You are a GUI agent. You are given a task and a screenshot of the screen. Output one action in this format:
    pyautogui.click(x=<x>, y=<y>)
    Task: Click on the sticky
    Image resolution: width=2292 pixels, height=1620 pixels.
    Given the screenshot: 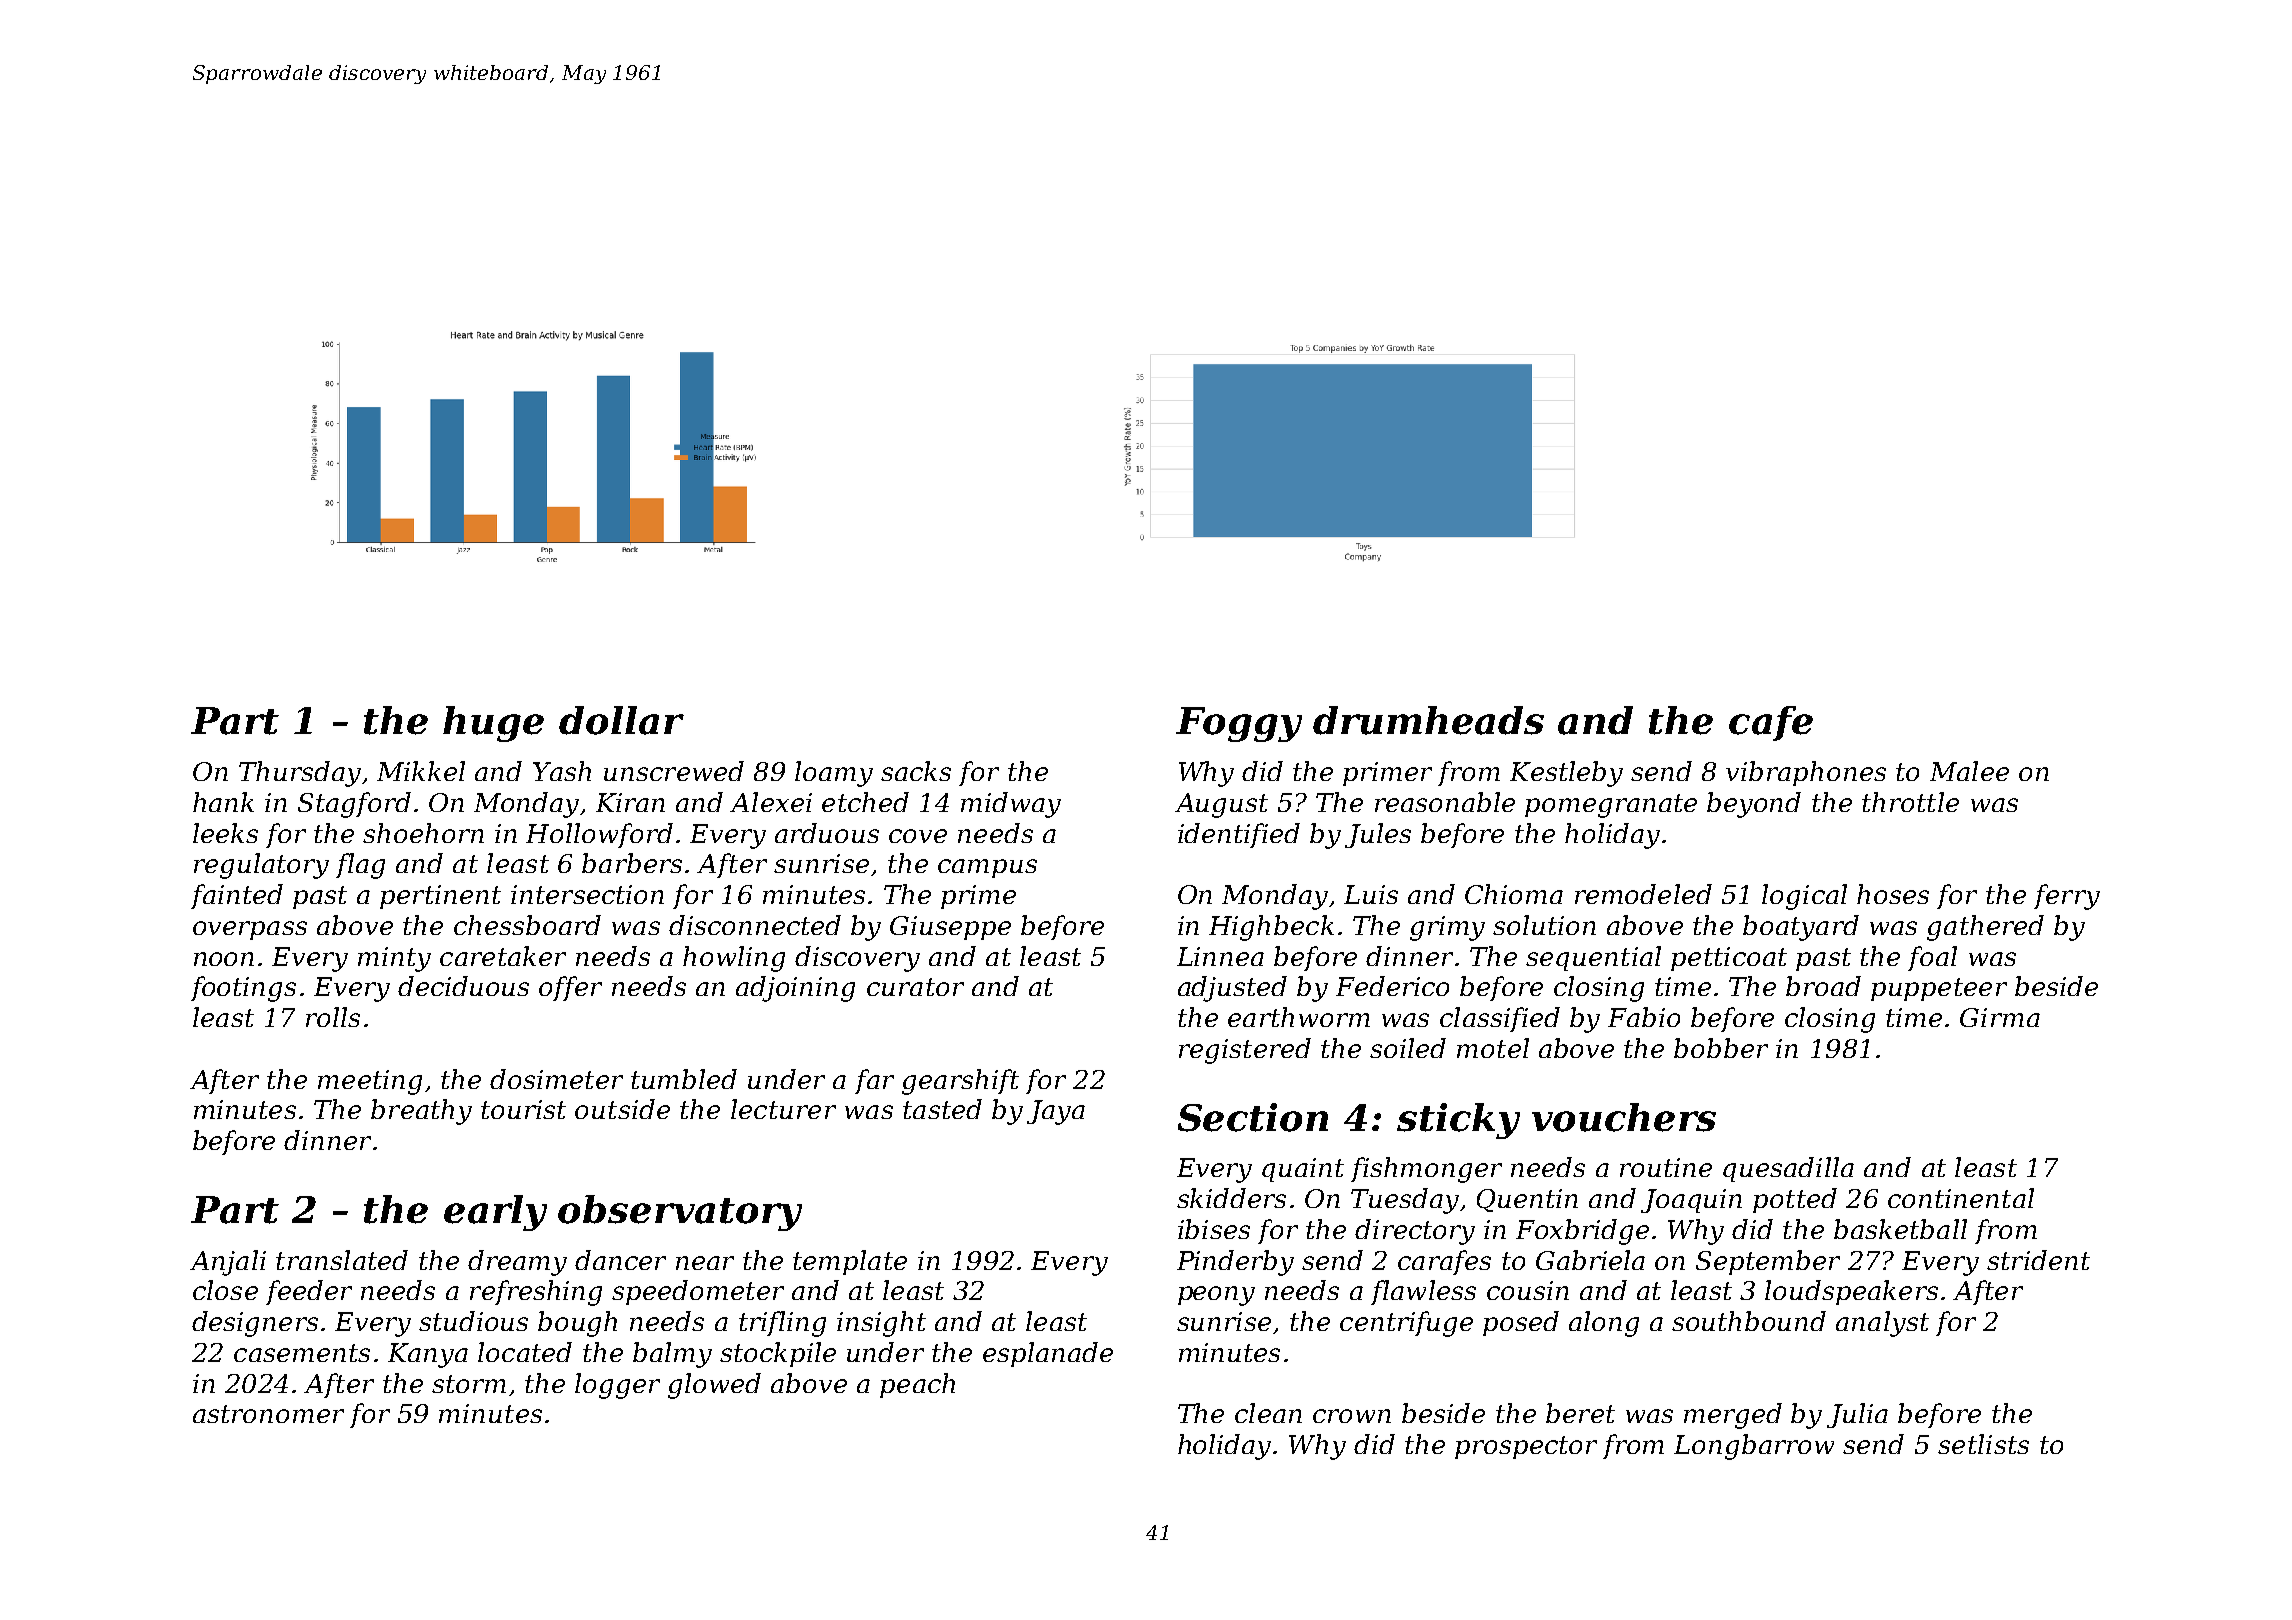 What is the action you would take?
    pyautogui.click(x=1458, y=1121)
